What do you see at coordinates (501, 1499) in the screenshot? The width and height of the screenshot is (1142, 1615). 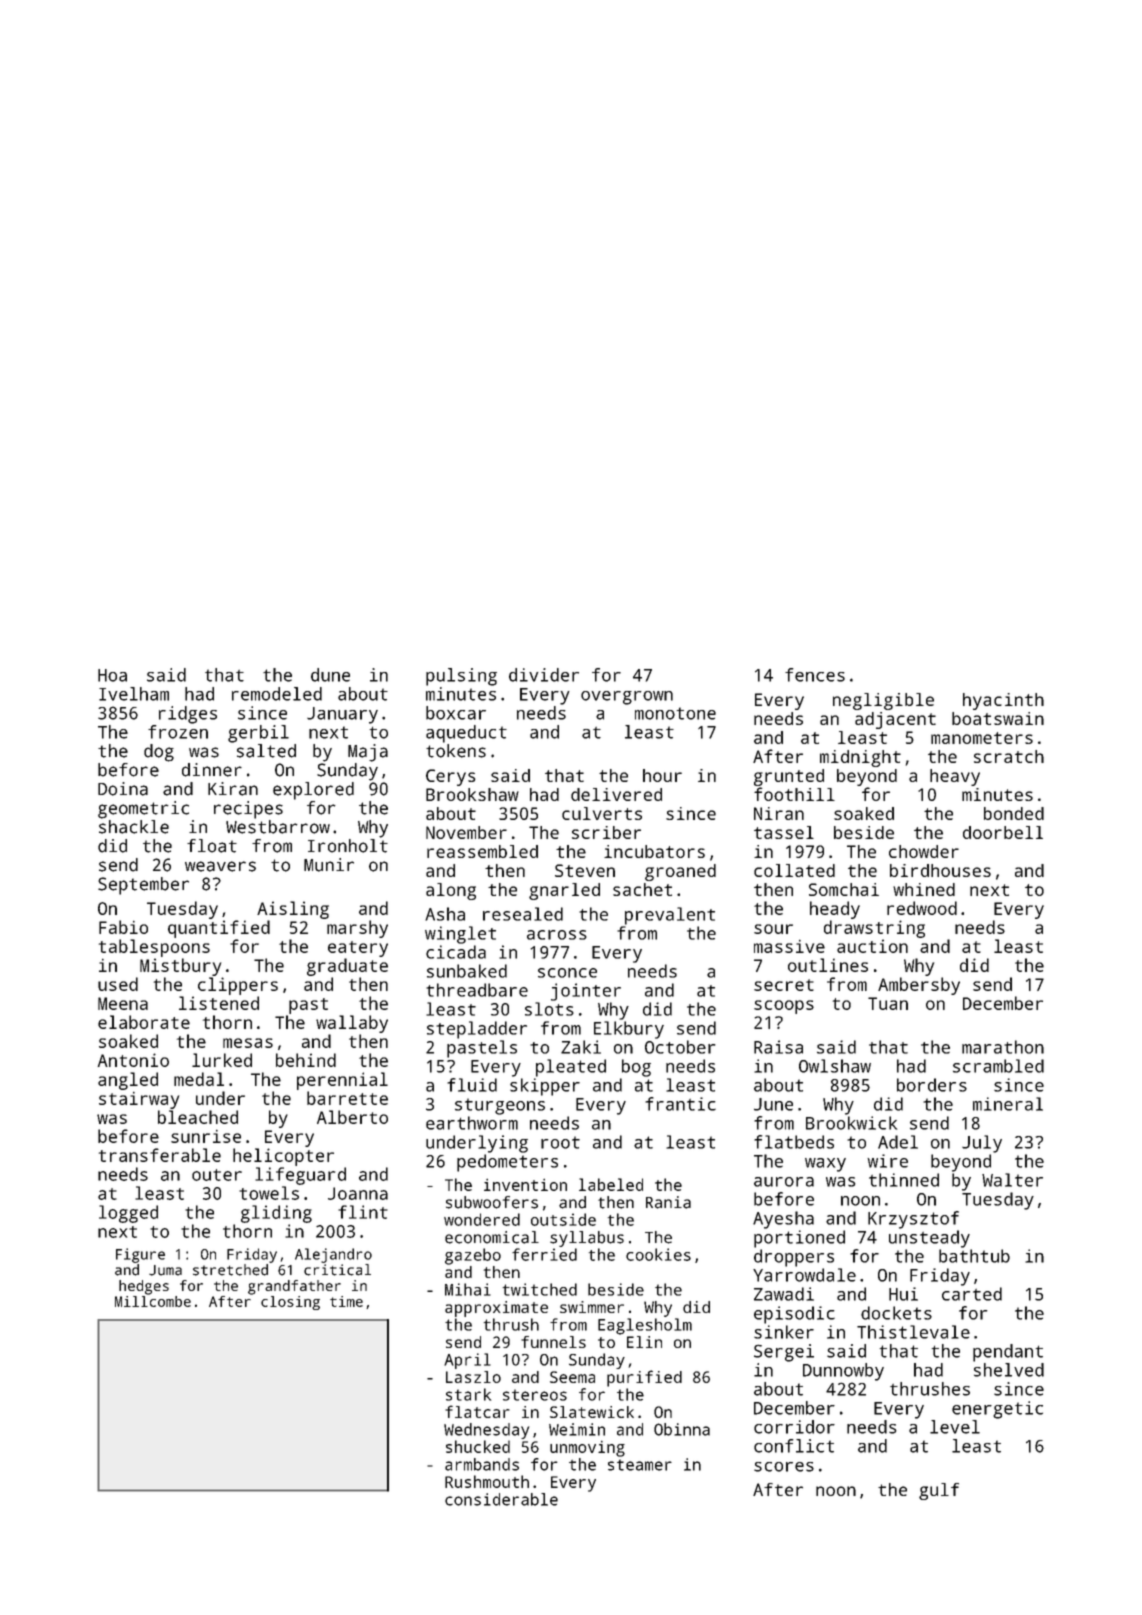 I see `considerable` at bounding box center [501, 1499].
